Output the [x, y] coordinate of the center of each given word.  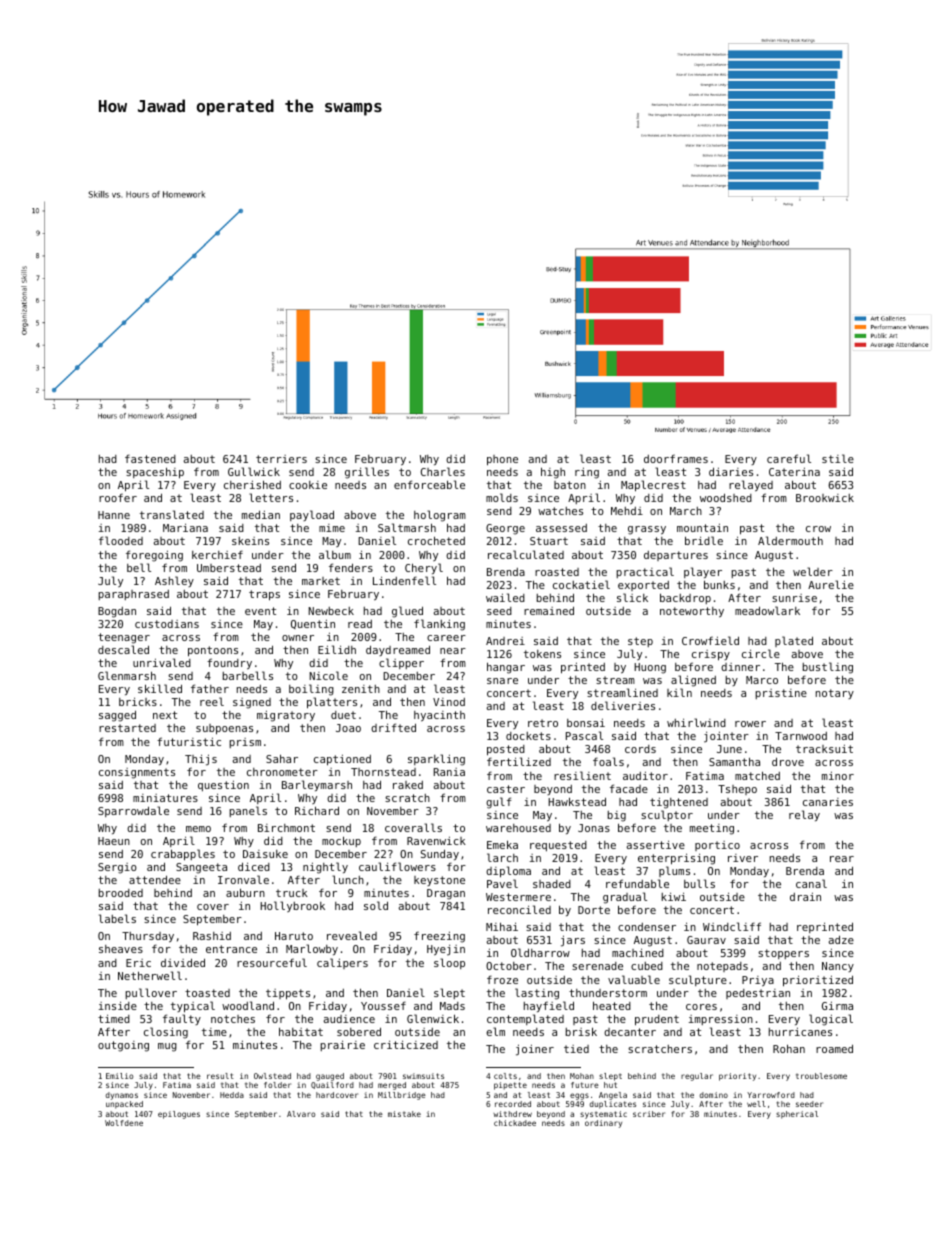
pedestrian [758, 994]
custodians [167, 624]
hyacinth [439, 716]
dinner [740, 667]
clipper [401, 663]
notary [835, 694]
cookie [308, 485]
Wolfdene [124, 1123]
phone [502, 460]
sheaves [121, 949]
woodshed [726, 497]
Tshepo [737, 790]
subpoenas [224, 729]
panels [248, 811]
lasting [537, 994]
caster [506, 789]
